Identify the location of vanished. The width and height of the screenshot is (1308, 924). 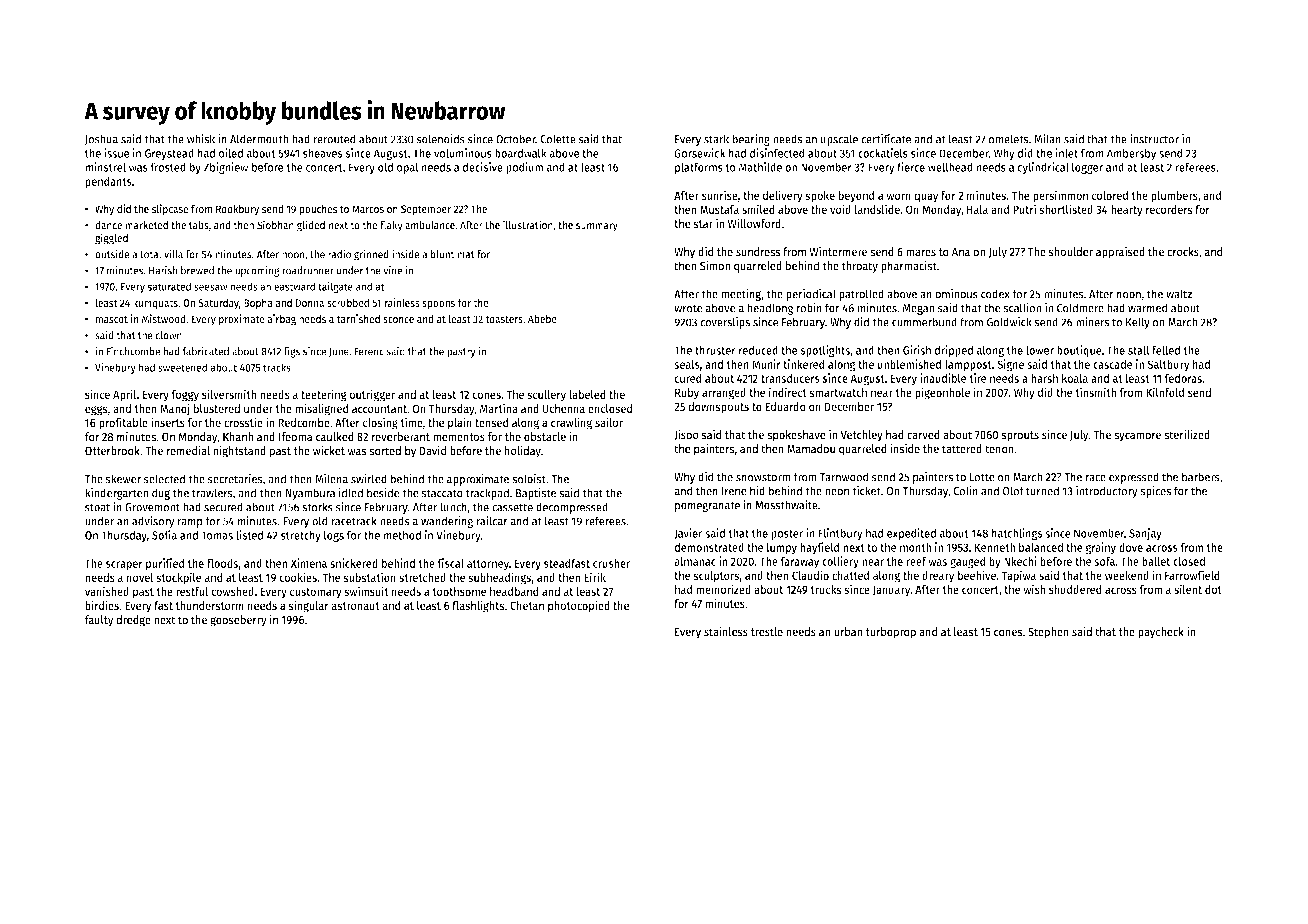
(107, 591).
